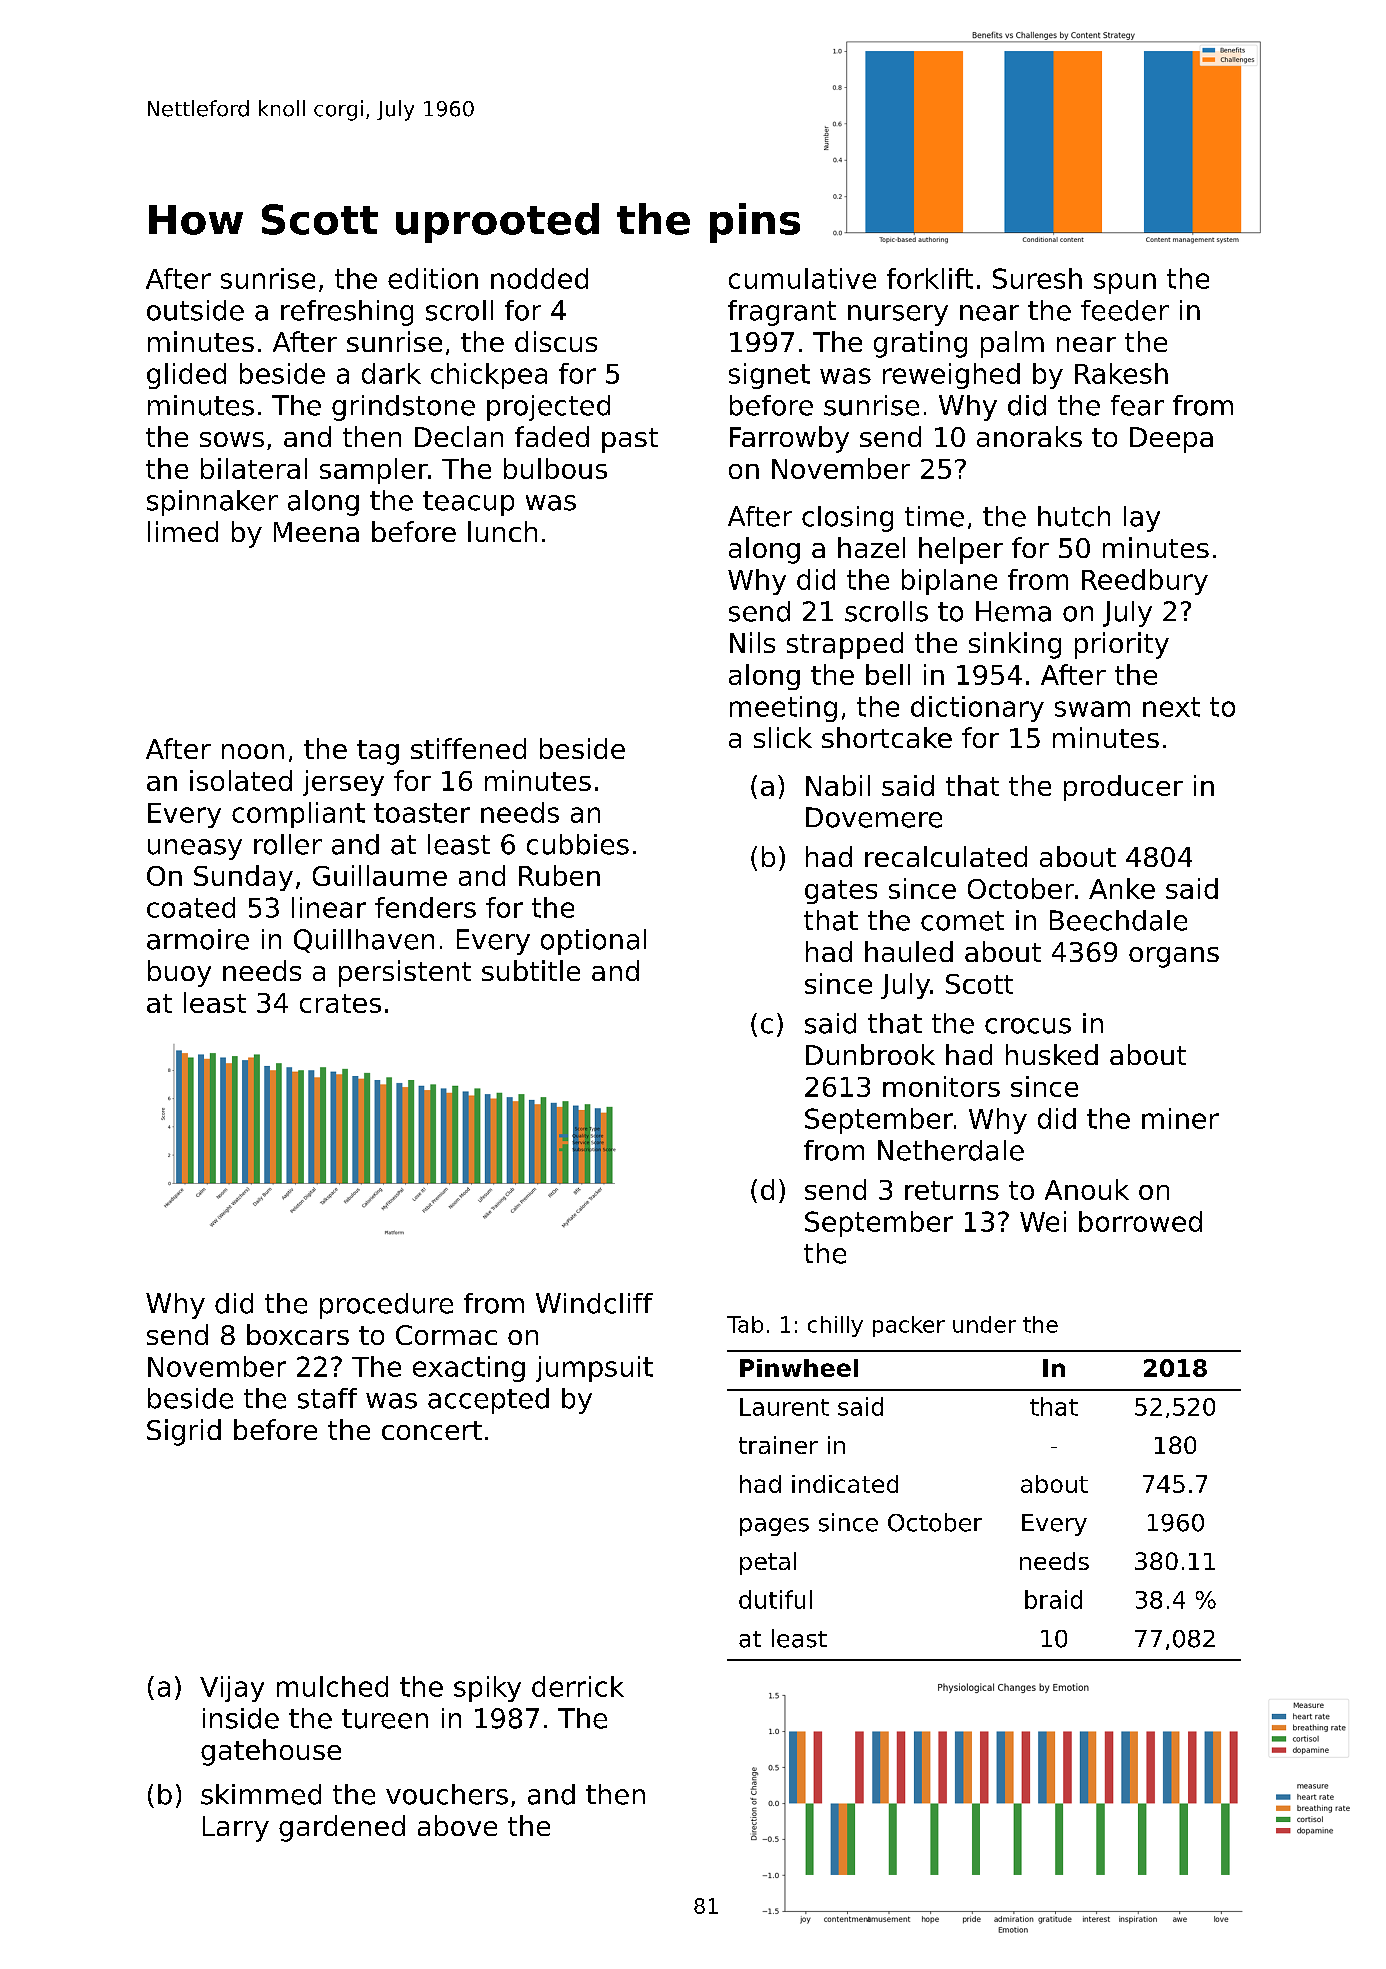 The width and height of the document is (1386, 1969). What do you see at coordinates (593, 942) in the document?
I see `optional` at bounding box center [593, 942].
